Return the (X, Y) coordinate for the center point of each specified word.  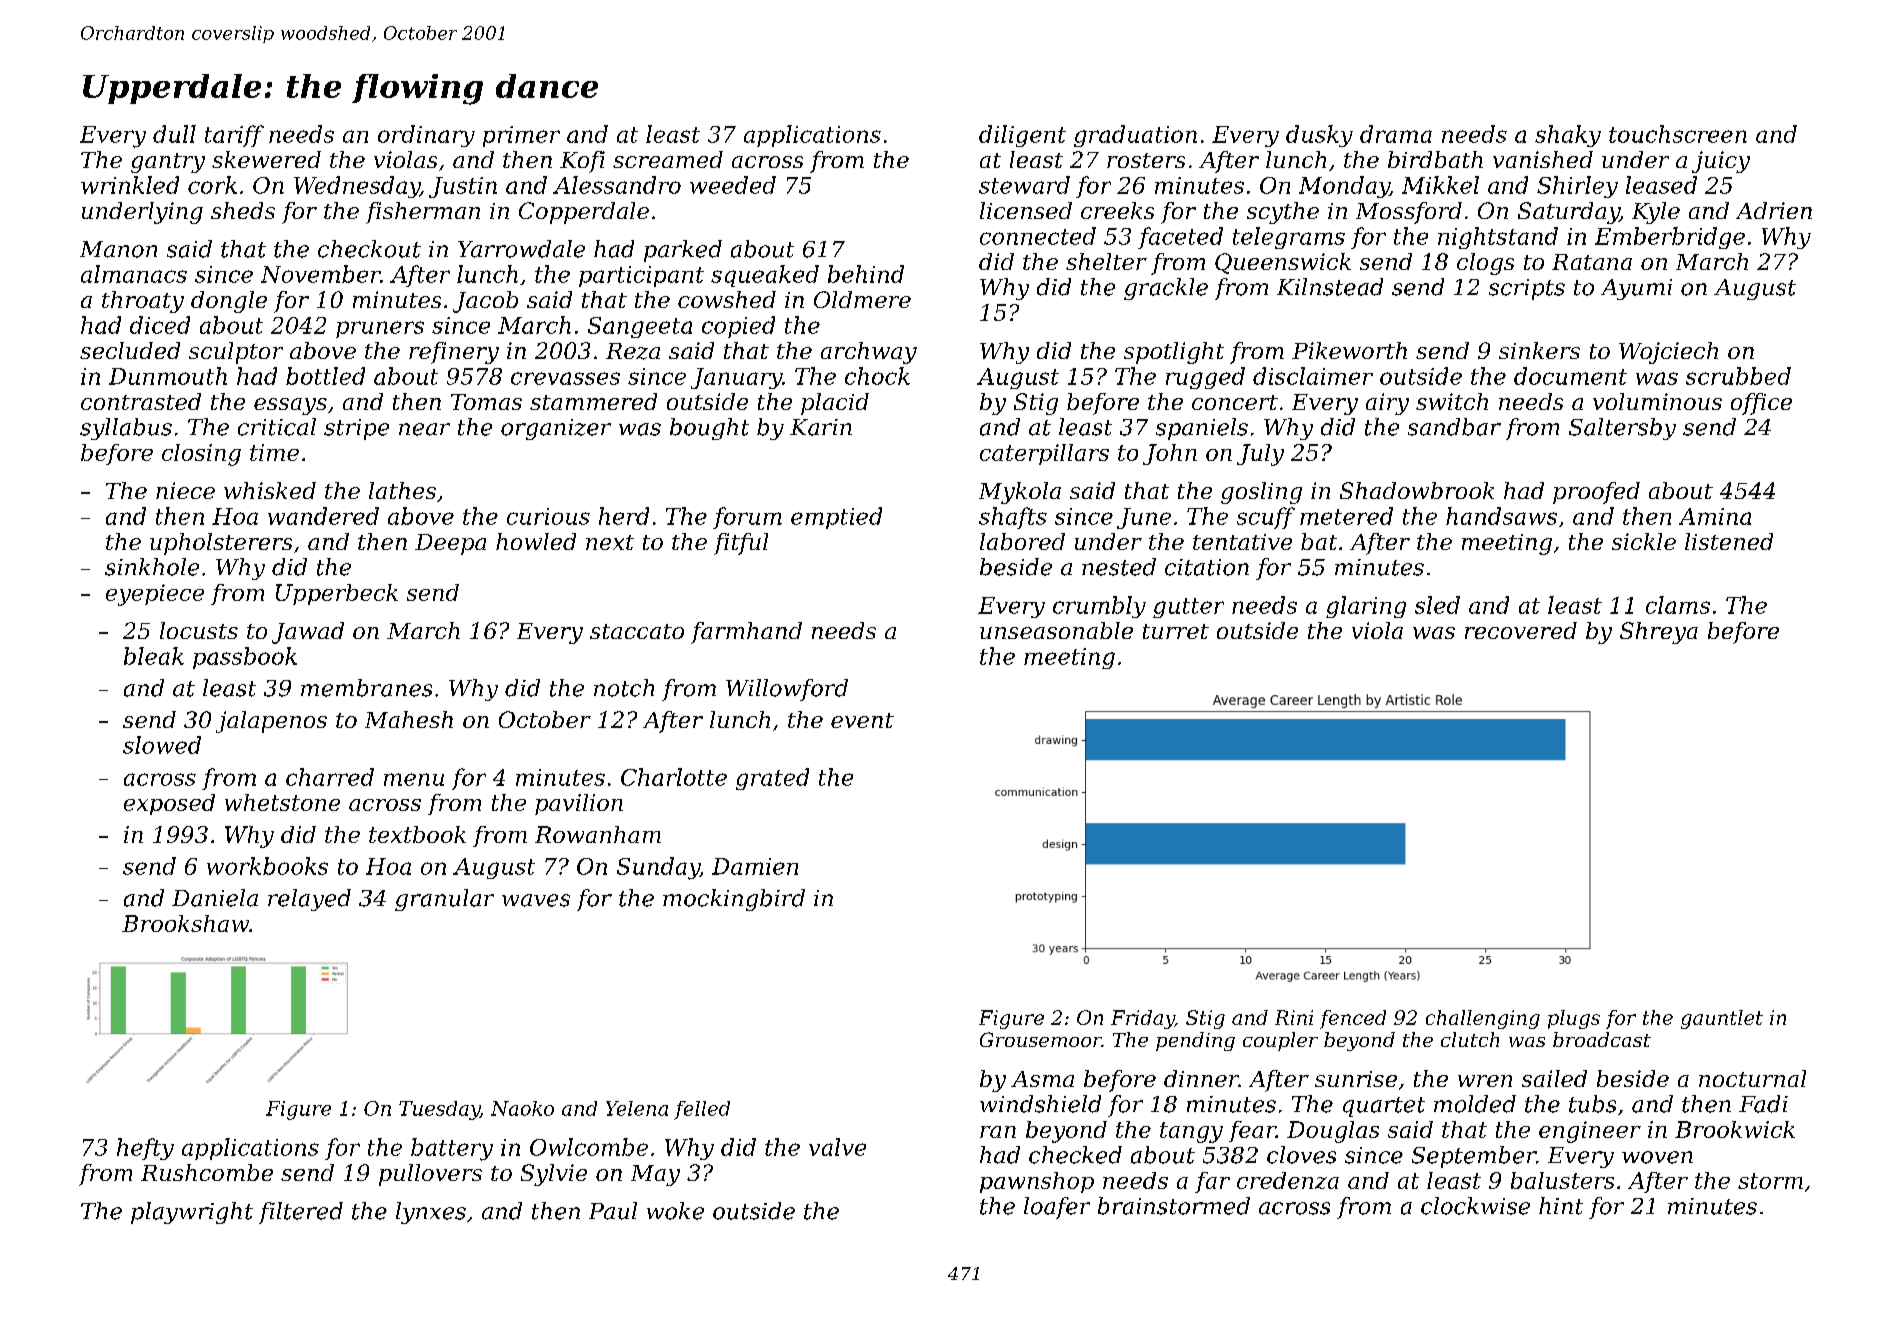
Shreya (1659, 633)
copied (738, 327)
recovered (1521, 630)
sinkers (1539, 350)
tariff (234, 136)
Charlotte (674, 777)
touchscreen (1678, 134)
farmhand (746, 633)
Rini (1294, 1017)
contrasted (141, 401)
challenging (1483, 1019)
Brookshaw (185, 923)
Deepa (450, 544)
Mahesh (409, 719)
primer (521, 136)
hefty (145, 1149)
